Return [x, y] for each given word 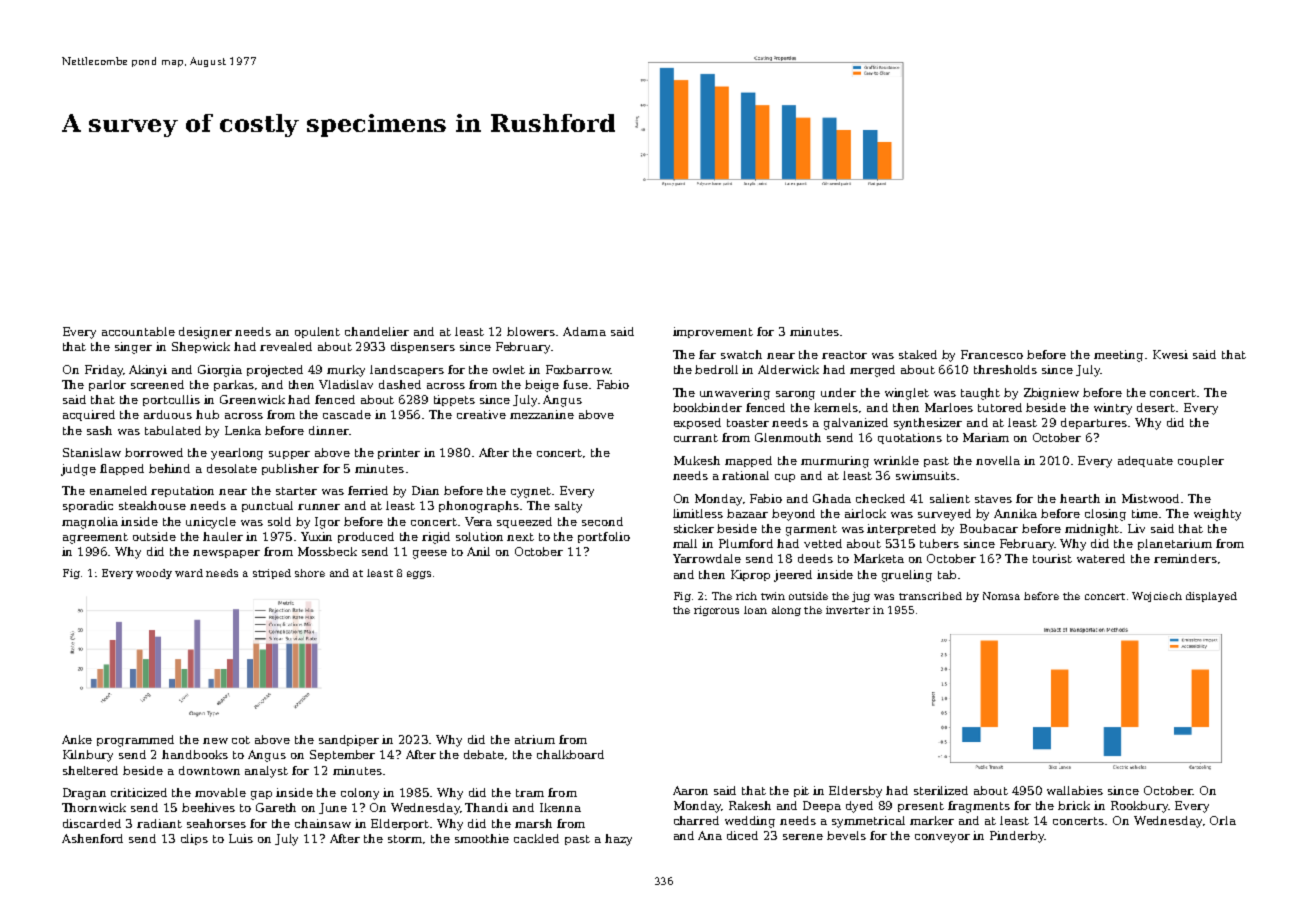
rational [745, 475]
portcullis [171, 400]
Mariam [986, 437]
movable [220, 792]
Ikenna [560, 807]
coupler [1201, 461]
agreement [95, 538]
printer [399, 453]
